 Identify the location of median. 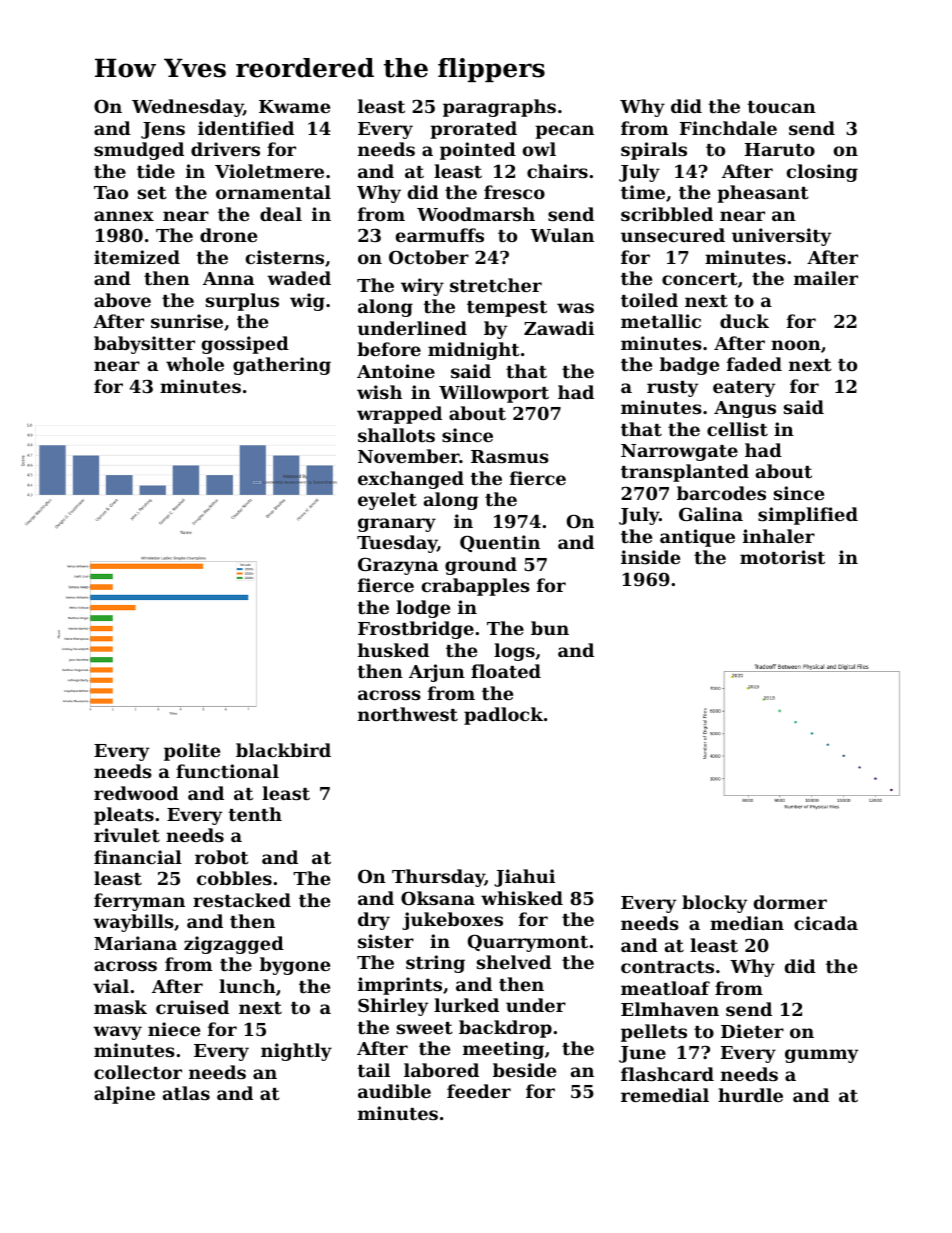
(747, 923).
